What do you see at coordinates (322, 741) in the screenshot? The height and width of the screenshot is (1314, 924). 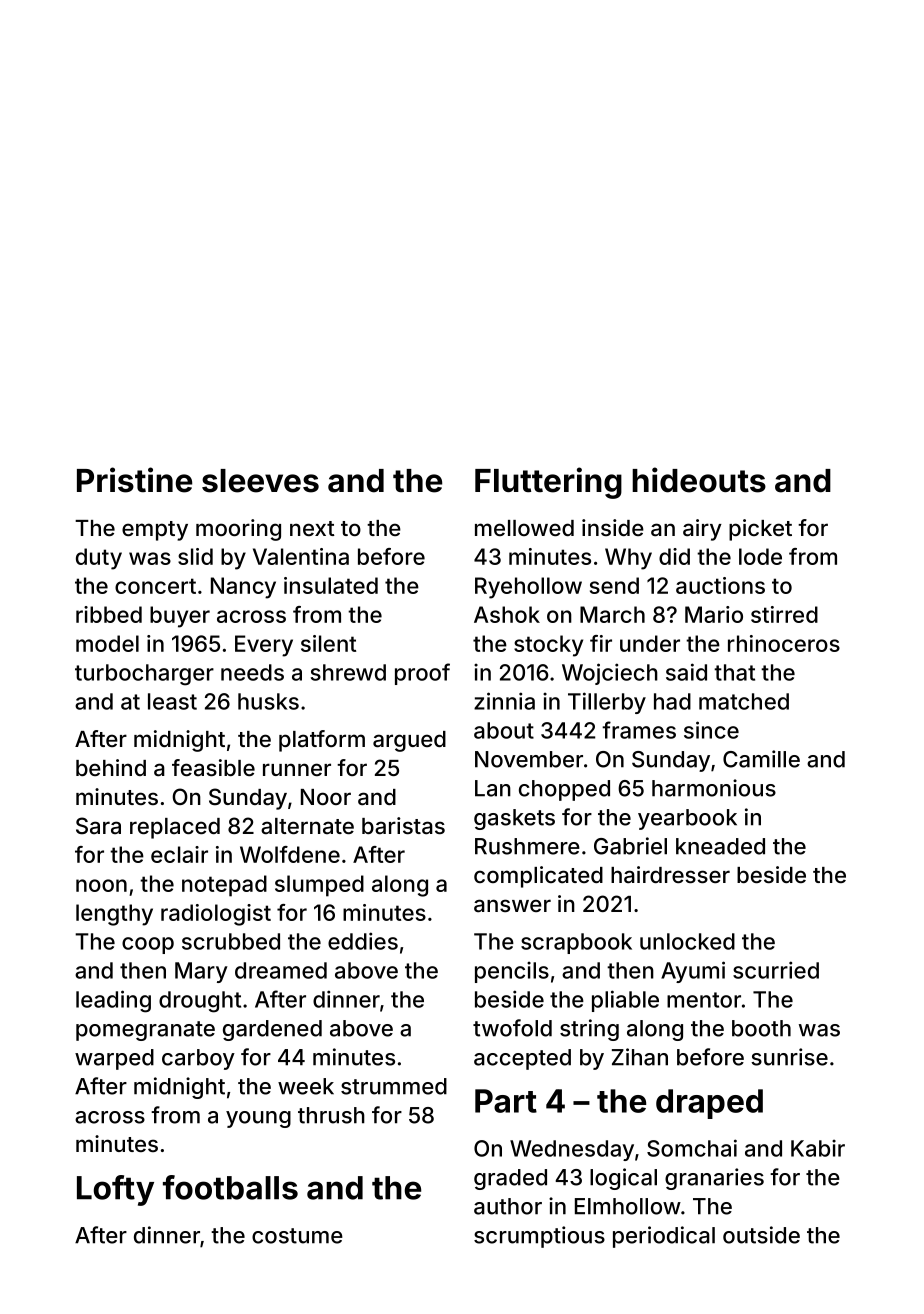 I see `platform` at bounding box center [322, 741].
